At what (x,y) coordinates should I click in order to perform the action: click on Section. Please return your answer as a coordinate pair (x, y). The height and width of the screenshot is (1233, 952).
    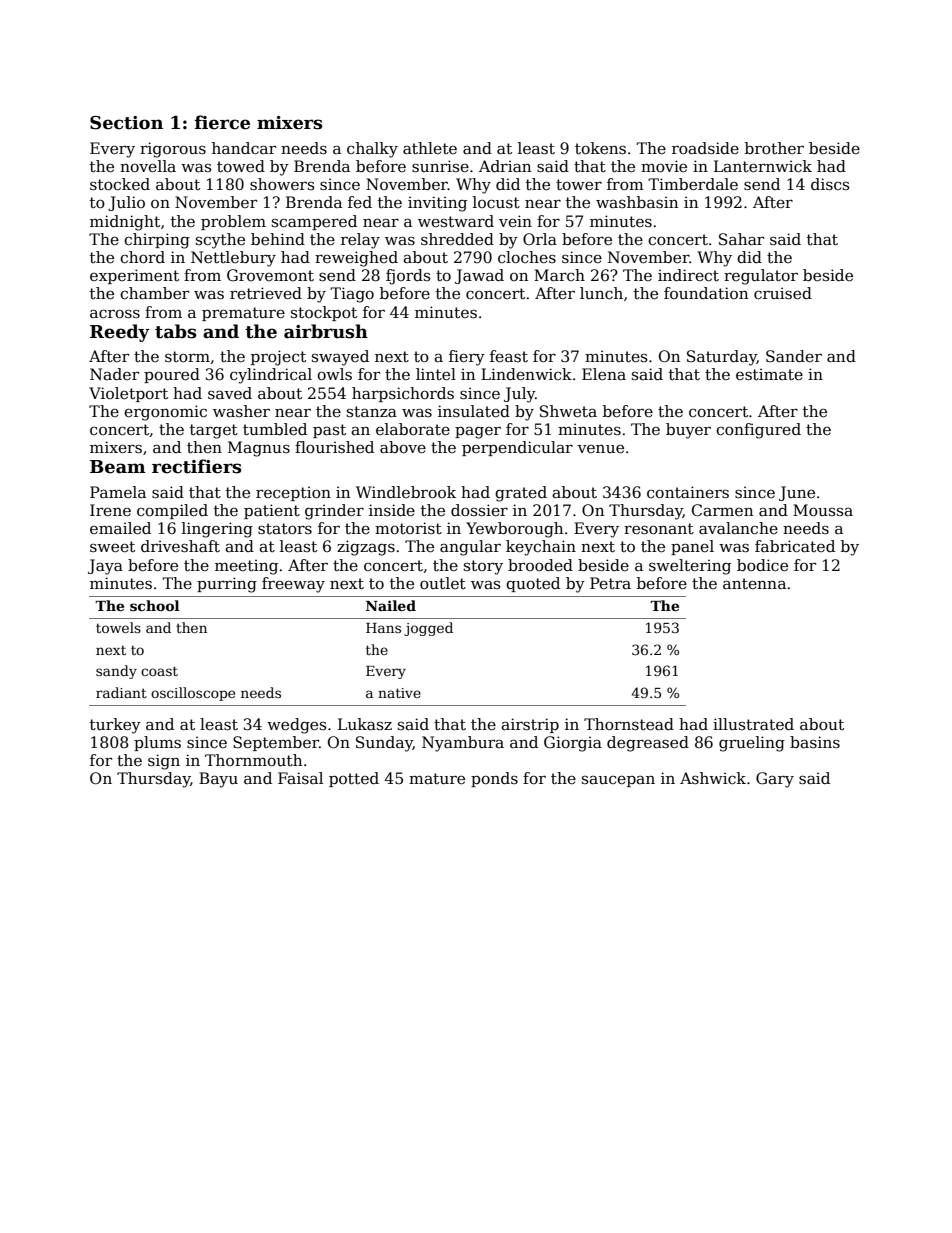
    Looking at the image, I should click on (126, 123).
